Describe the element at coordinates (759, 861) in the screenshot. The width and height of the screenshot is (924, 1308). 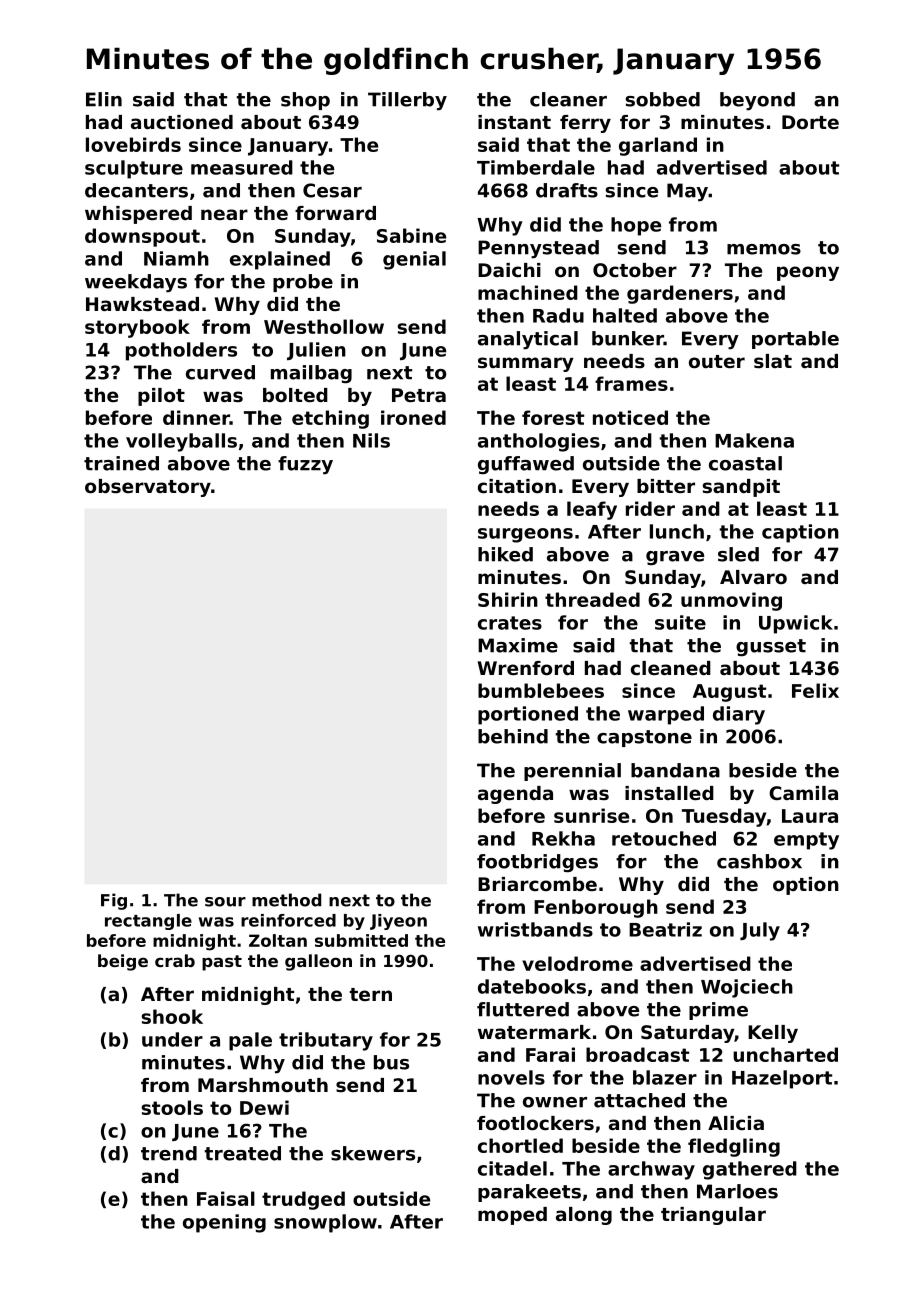
I see `cashbox` at that location.
